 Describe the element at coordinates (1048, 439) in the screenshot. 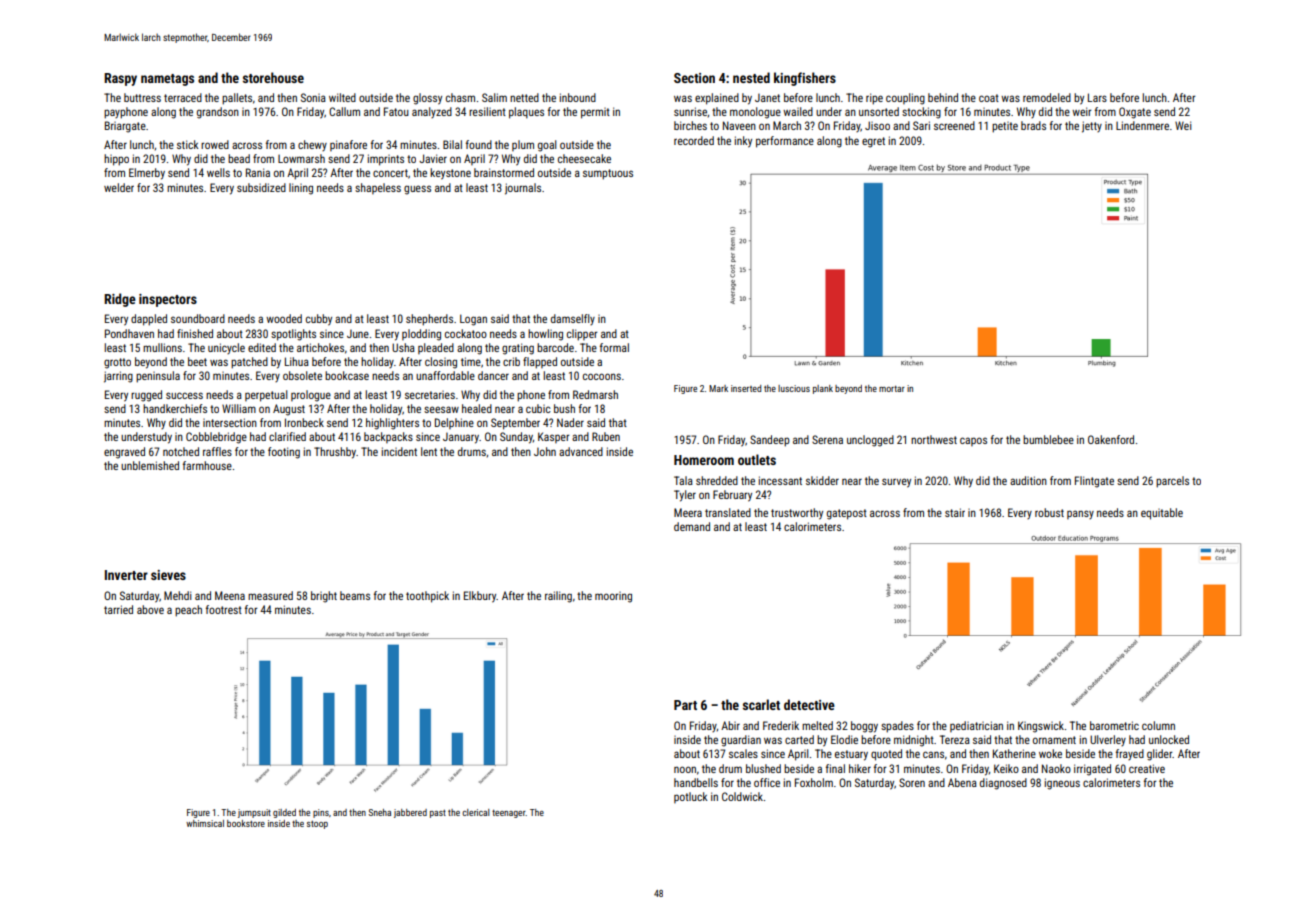

I see `bumblebee` at that location.
